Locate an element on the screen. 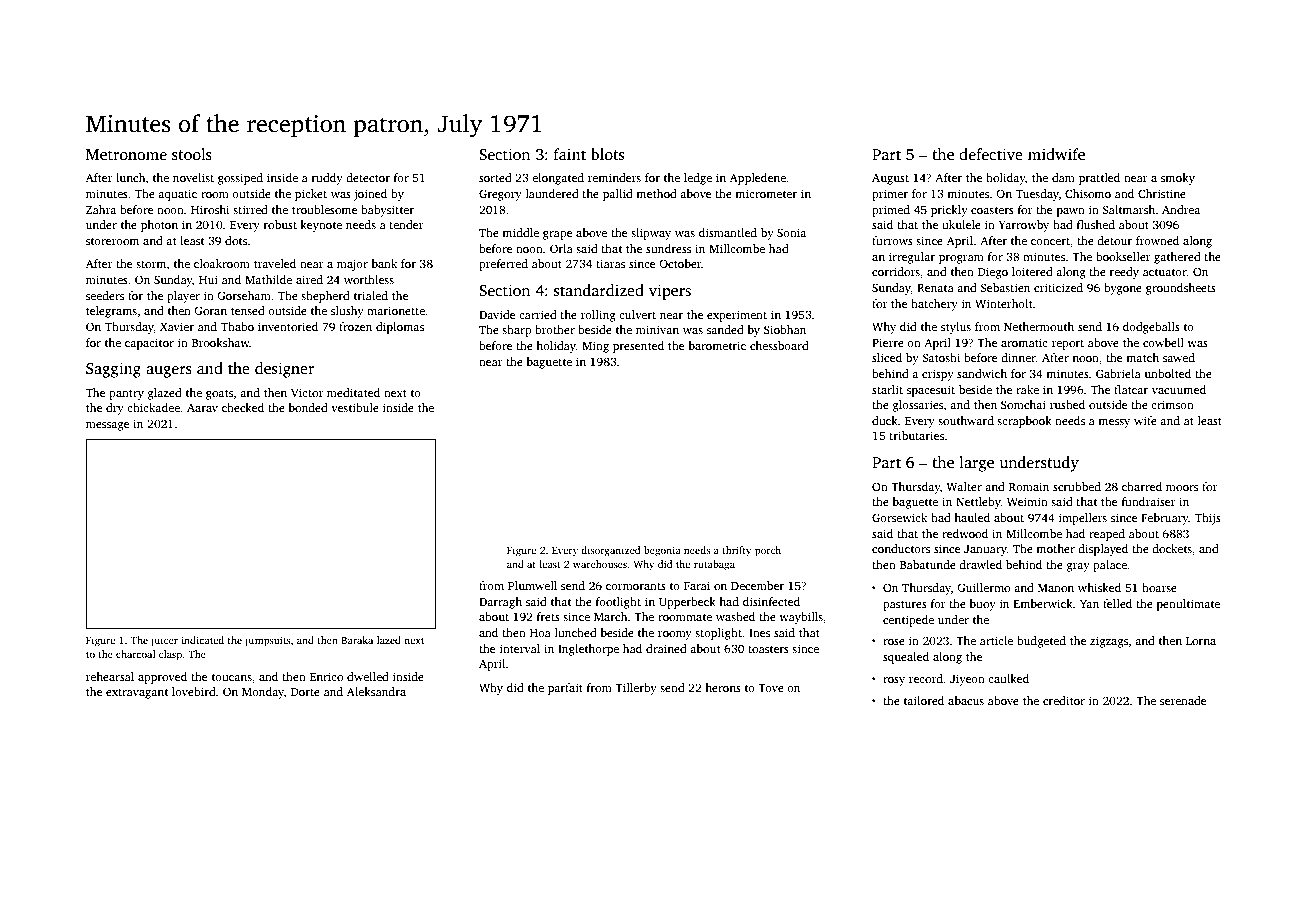 The width and height of the screenshot is (1308, 924). Plumwell is located at coordinates (532, 585).
